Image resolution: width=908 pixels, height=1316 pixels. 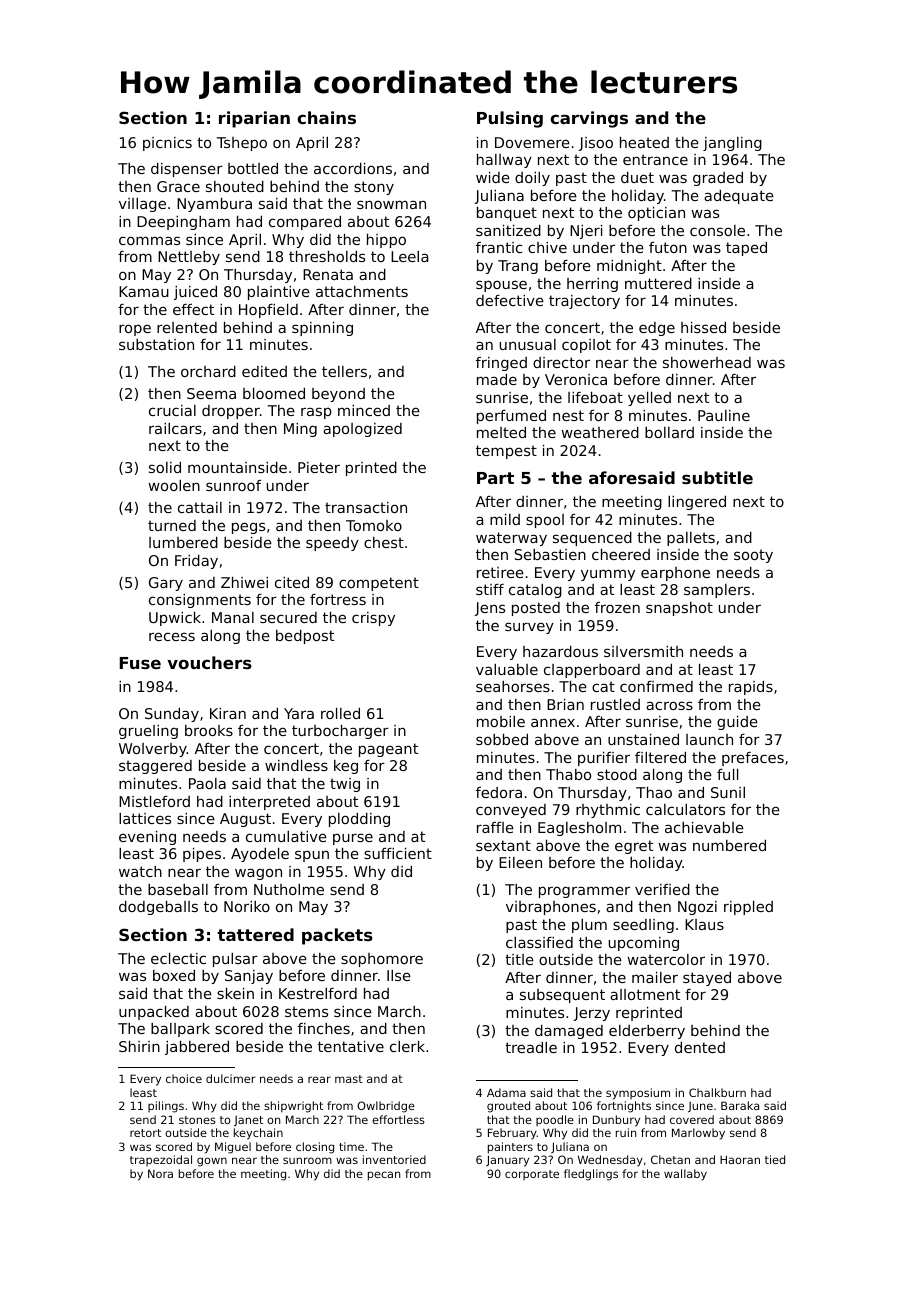 I want to click on Njeri, so click(x=586, y=232).
